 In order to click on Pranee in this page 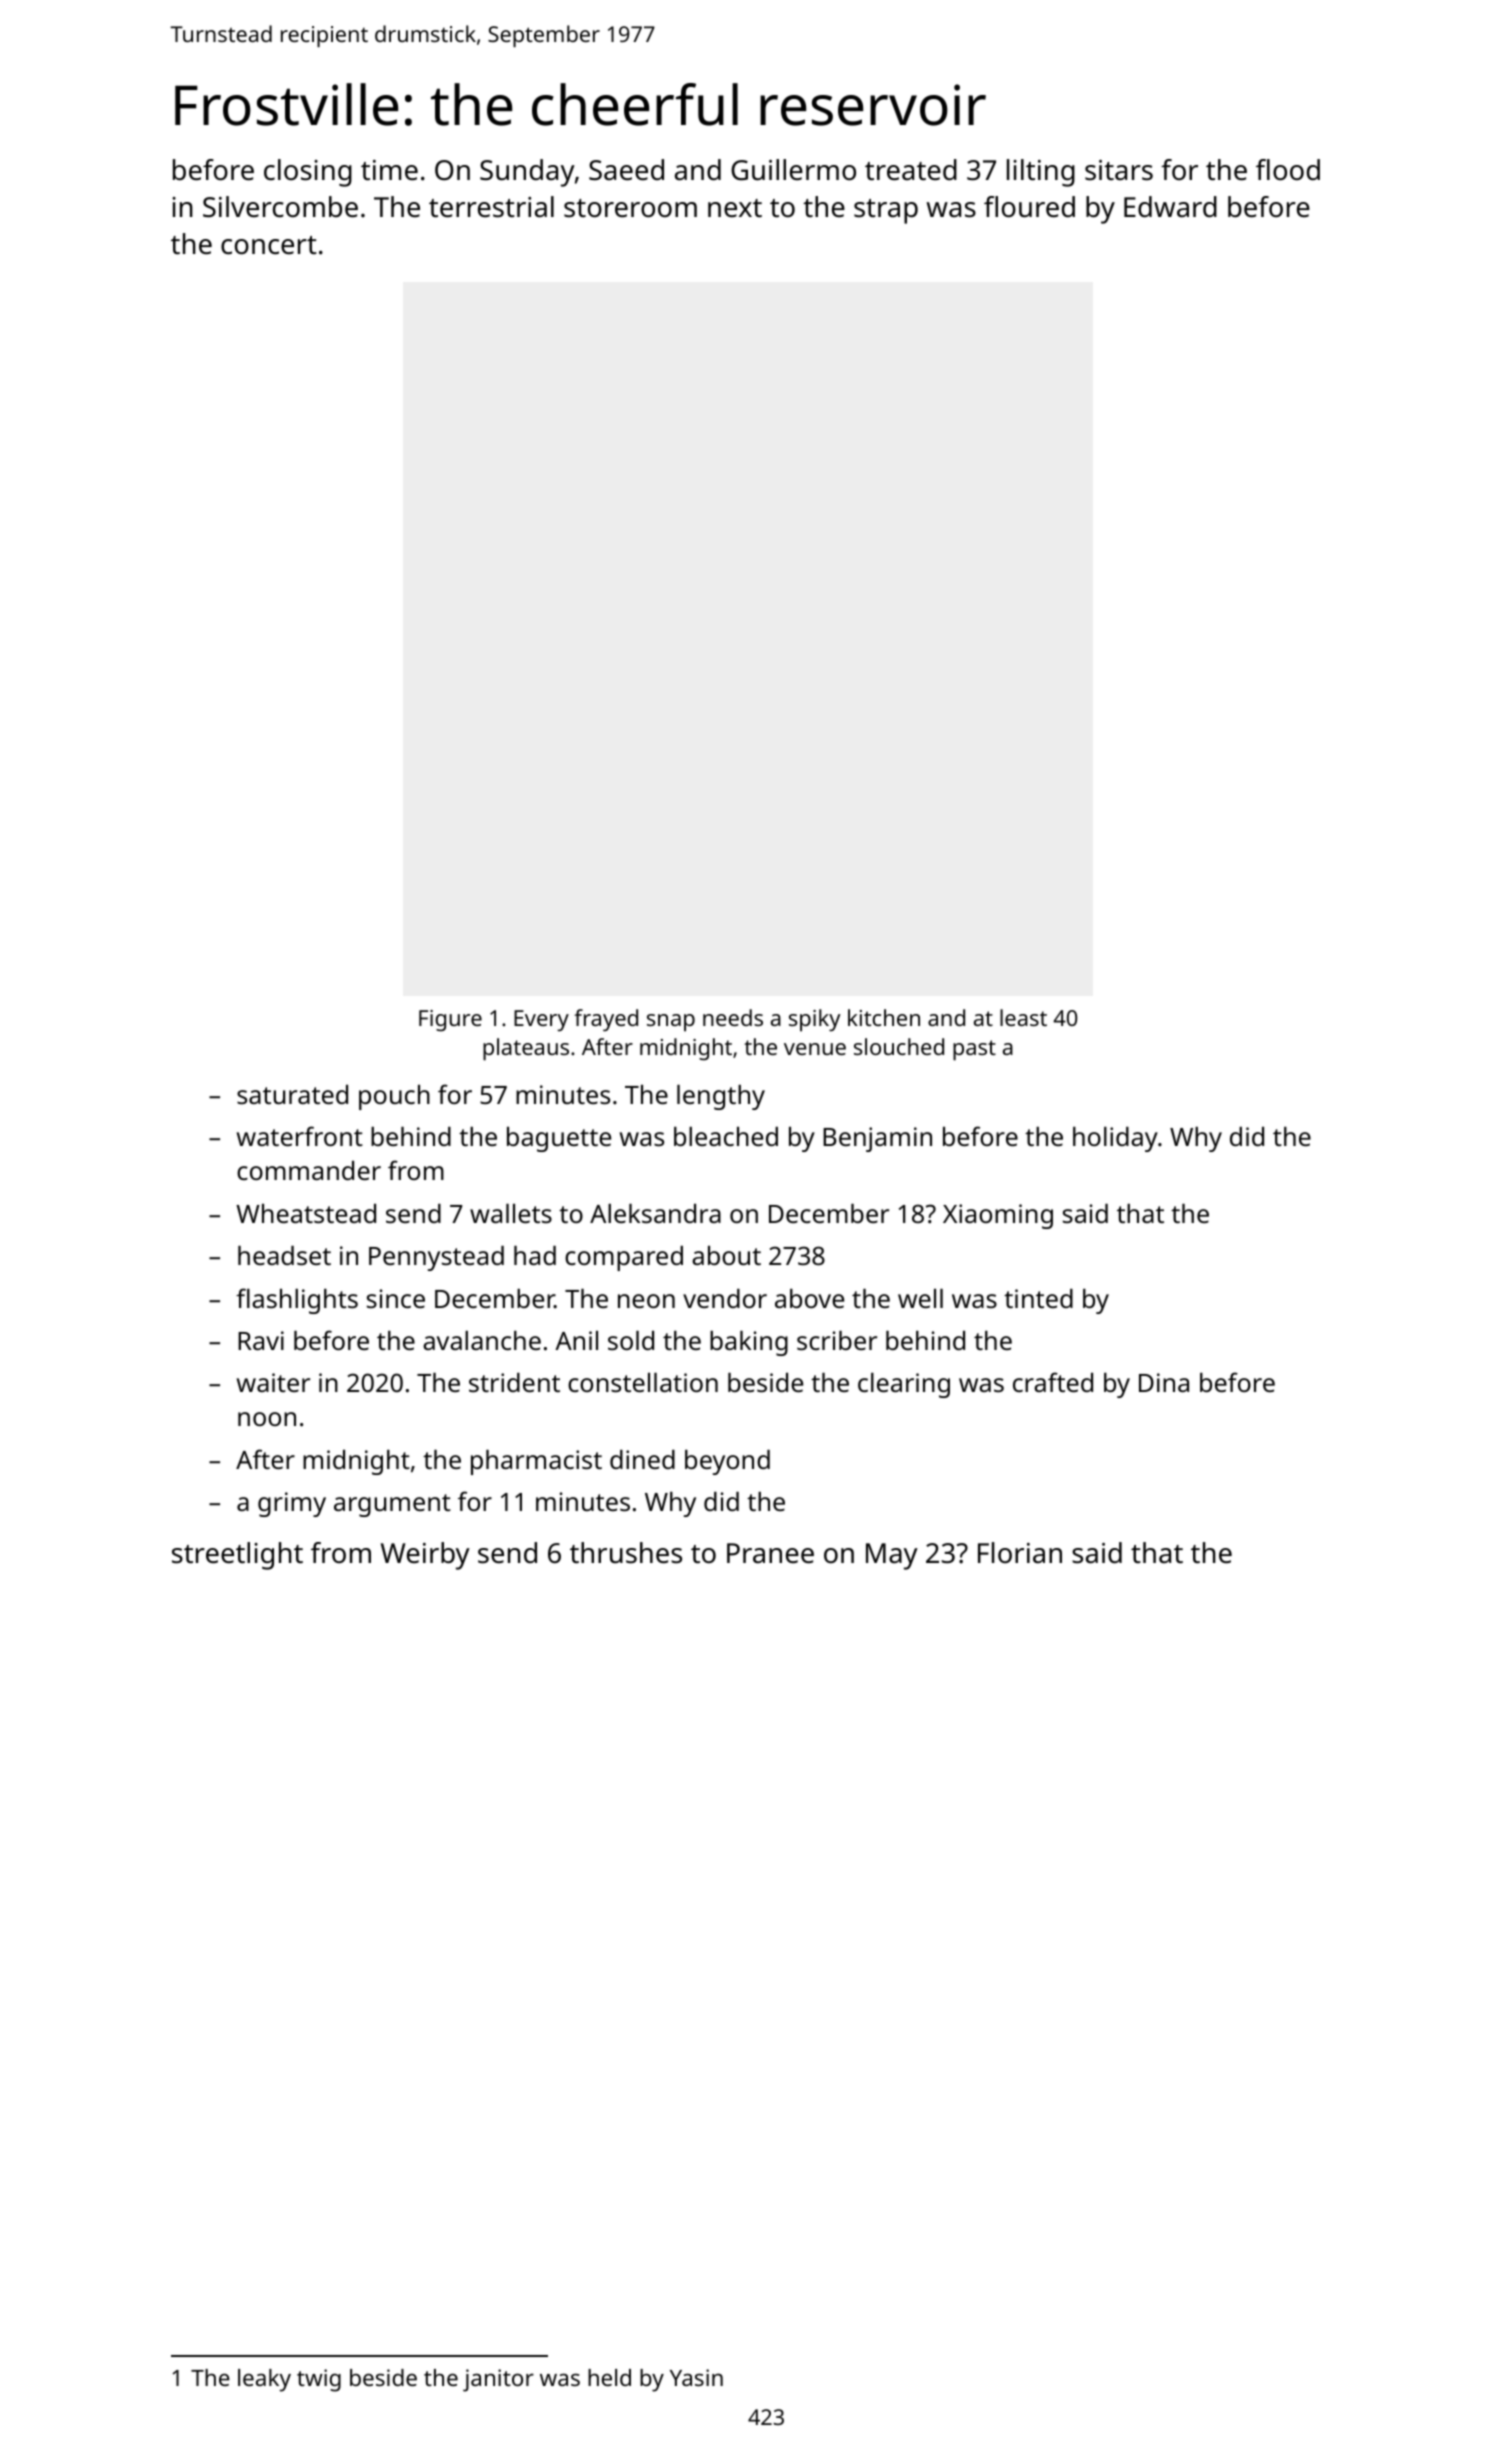, I will do `click(770, 1553)`.
